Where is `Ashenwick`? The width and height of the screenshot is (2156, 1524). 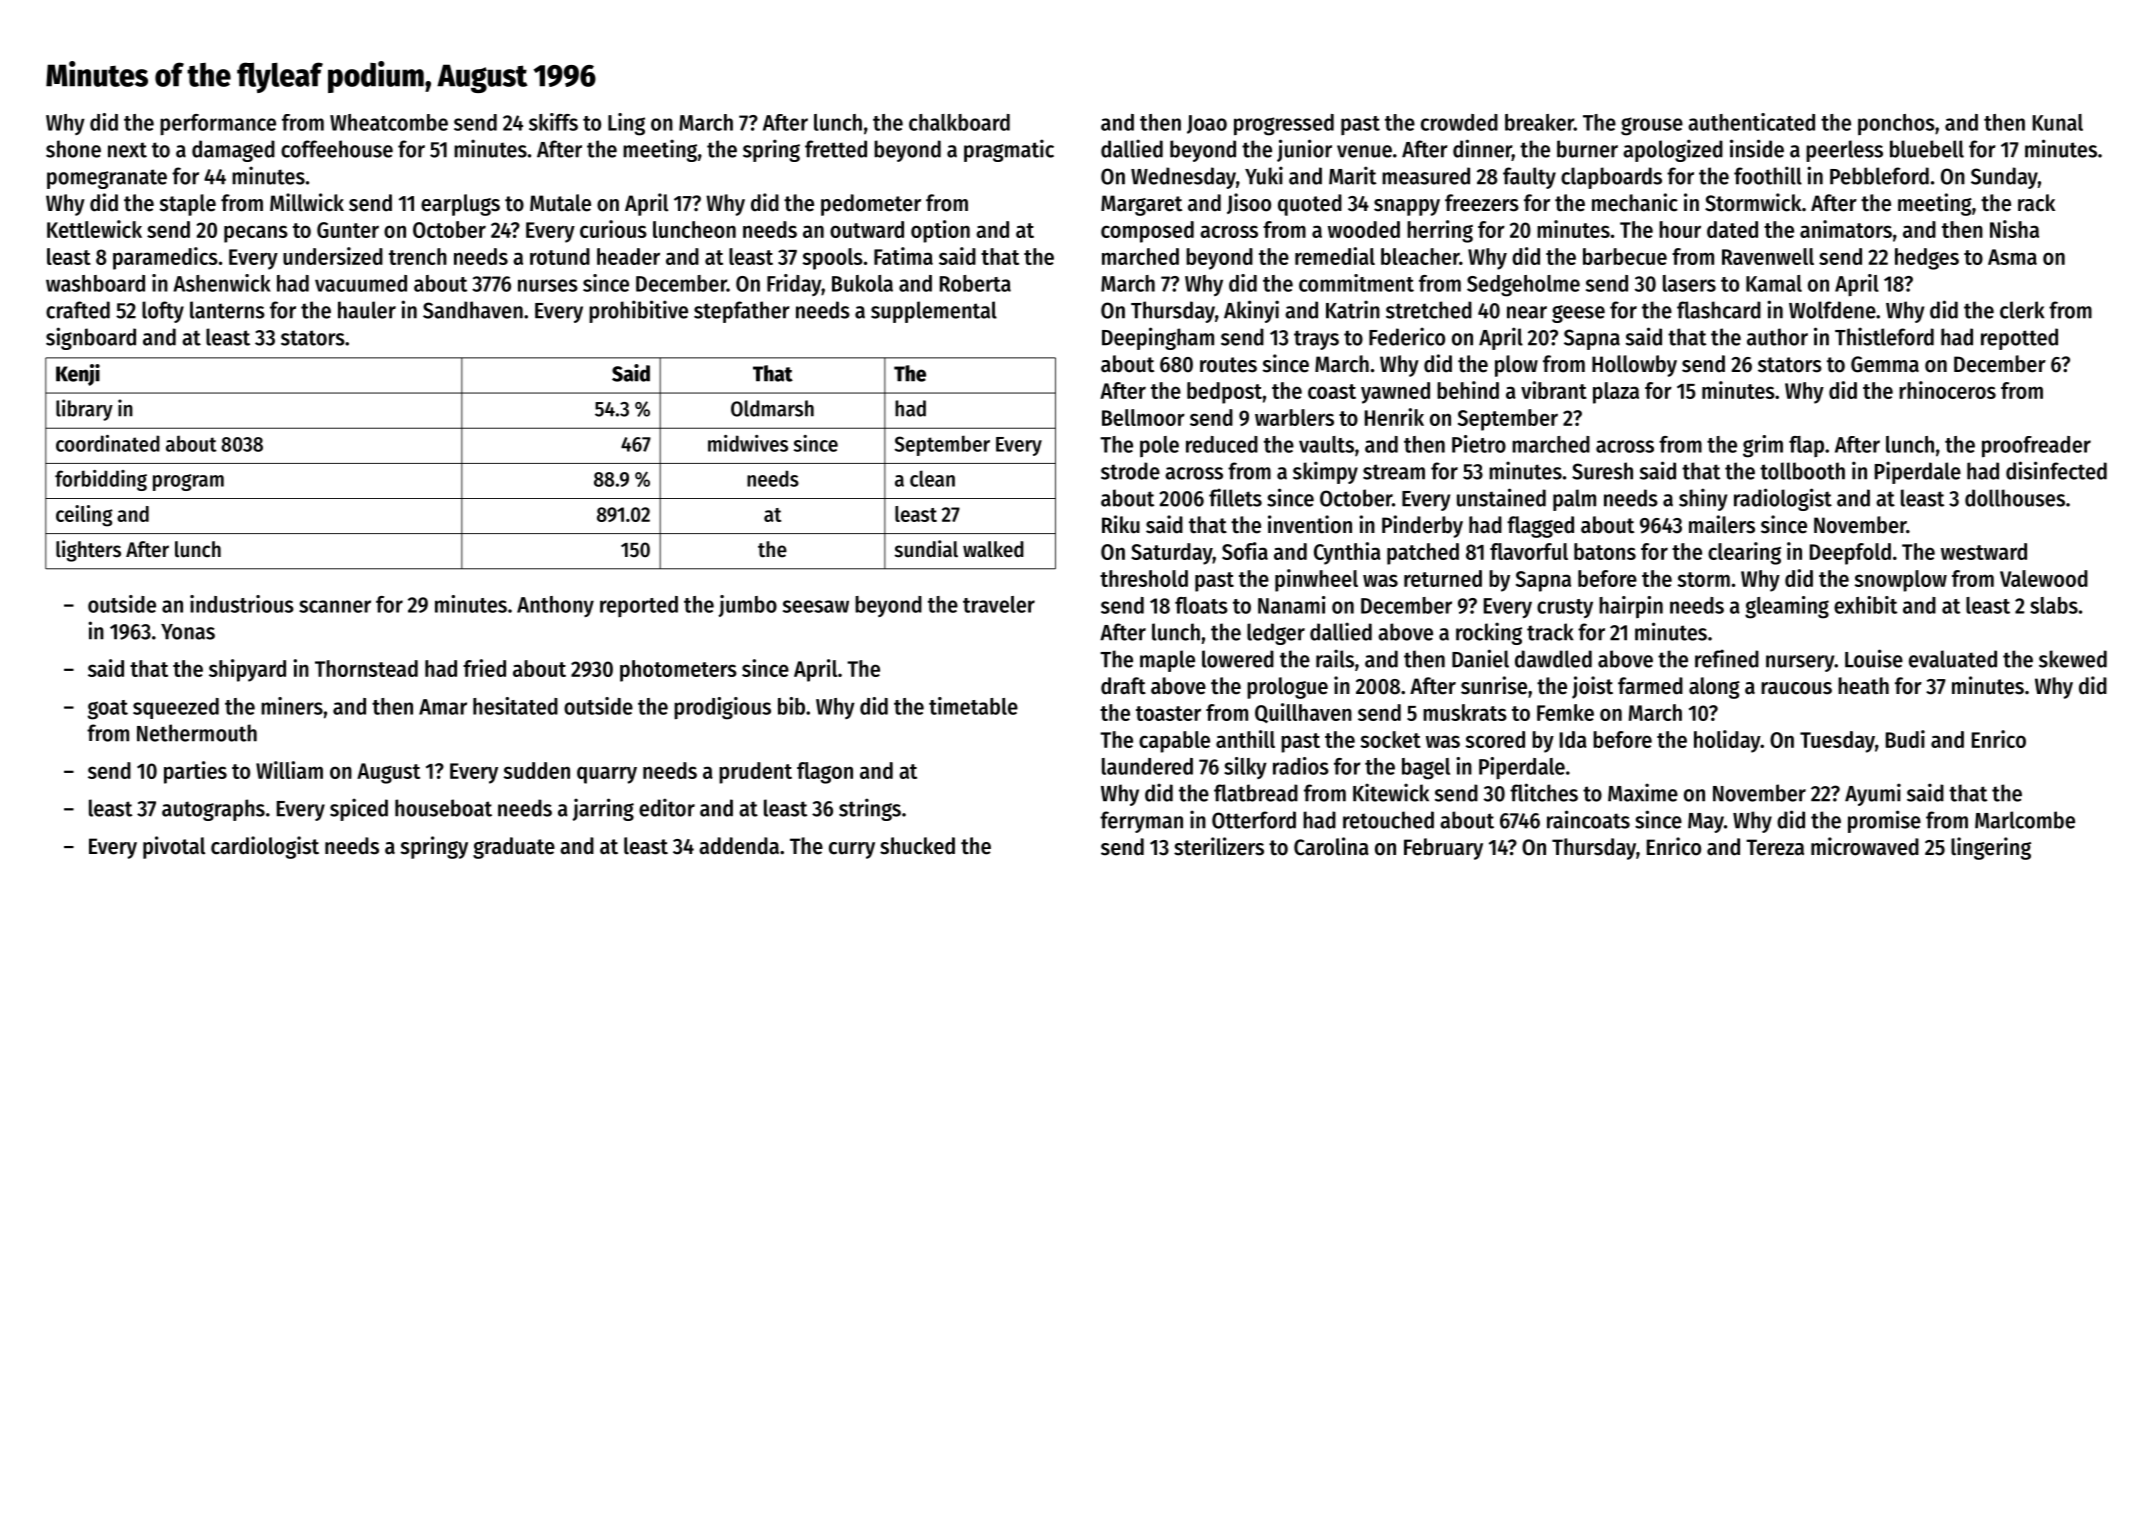
Ashenwick is located at coordinates (222, 283).
